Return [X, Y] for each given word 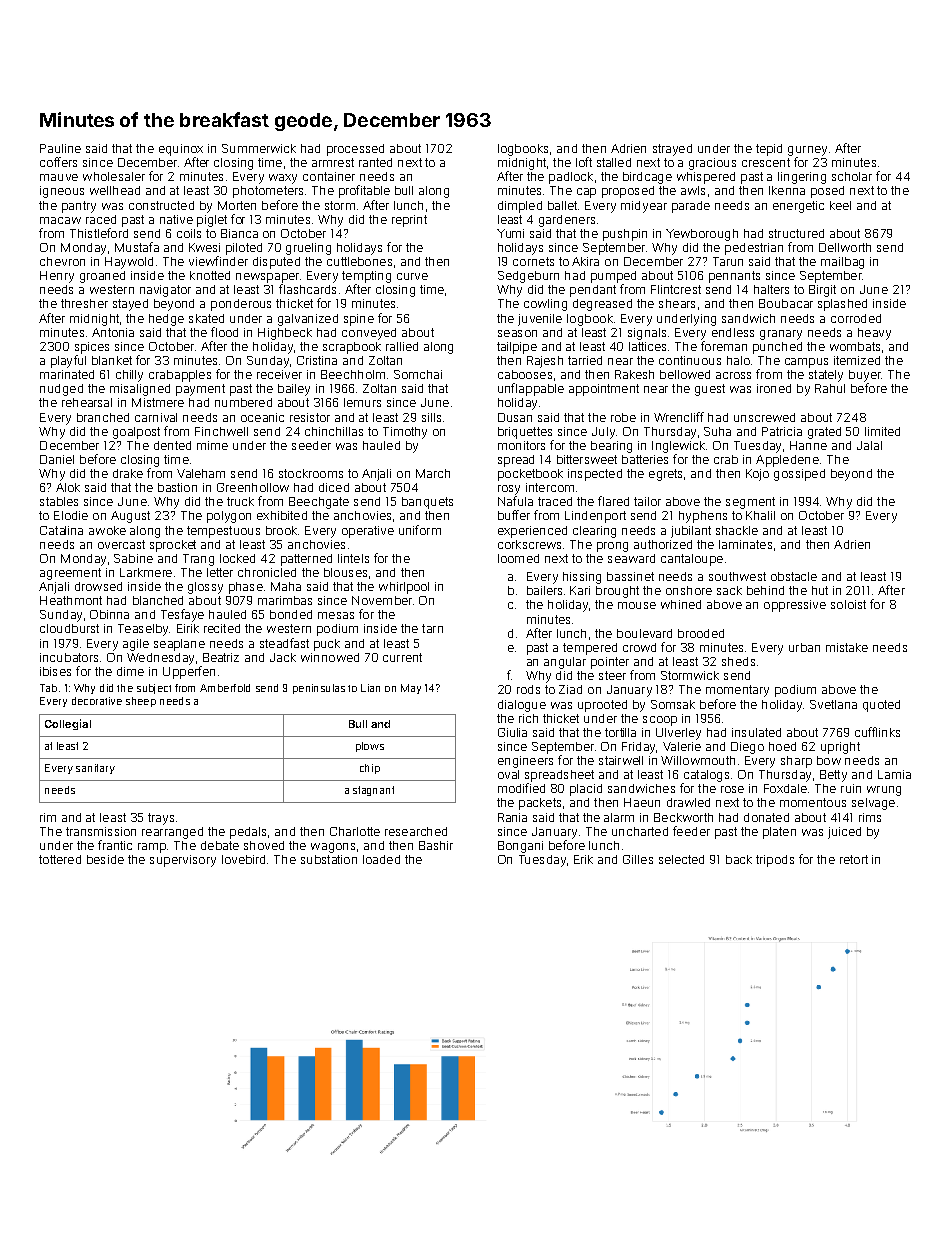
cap [586, 193]
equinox [181, 150]
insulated [756, 732]
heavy [874, 334]
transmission [101, 831]
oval [508, 774]
